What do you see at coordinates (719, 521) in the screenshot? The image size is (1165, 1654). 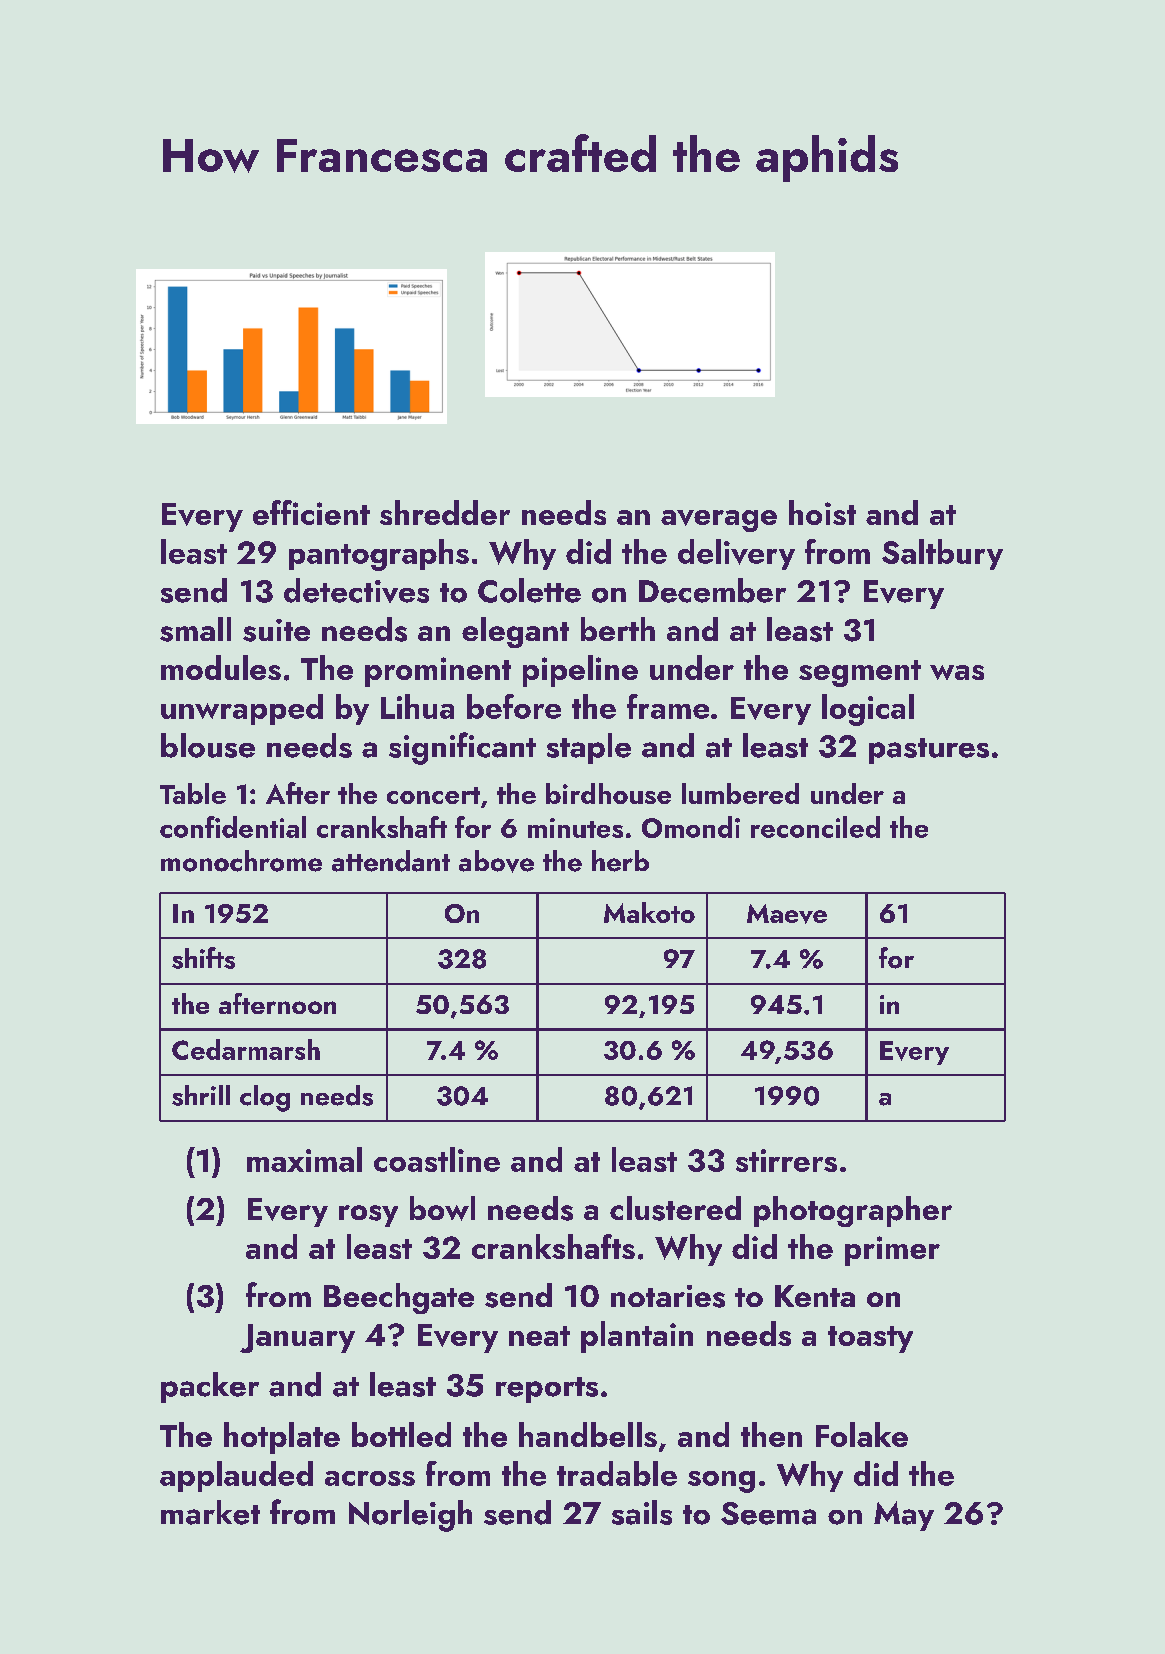 I see `average` at bounding box center [719, 521].
